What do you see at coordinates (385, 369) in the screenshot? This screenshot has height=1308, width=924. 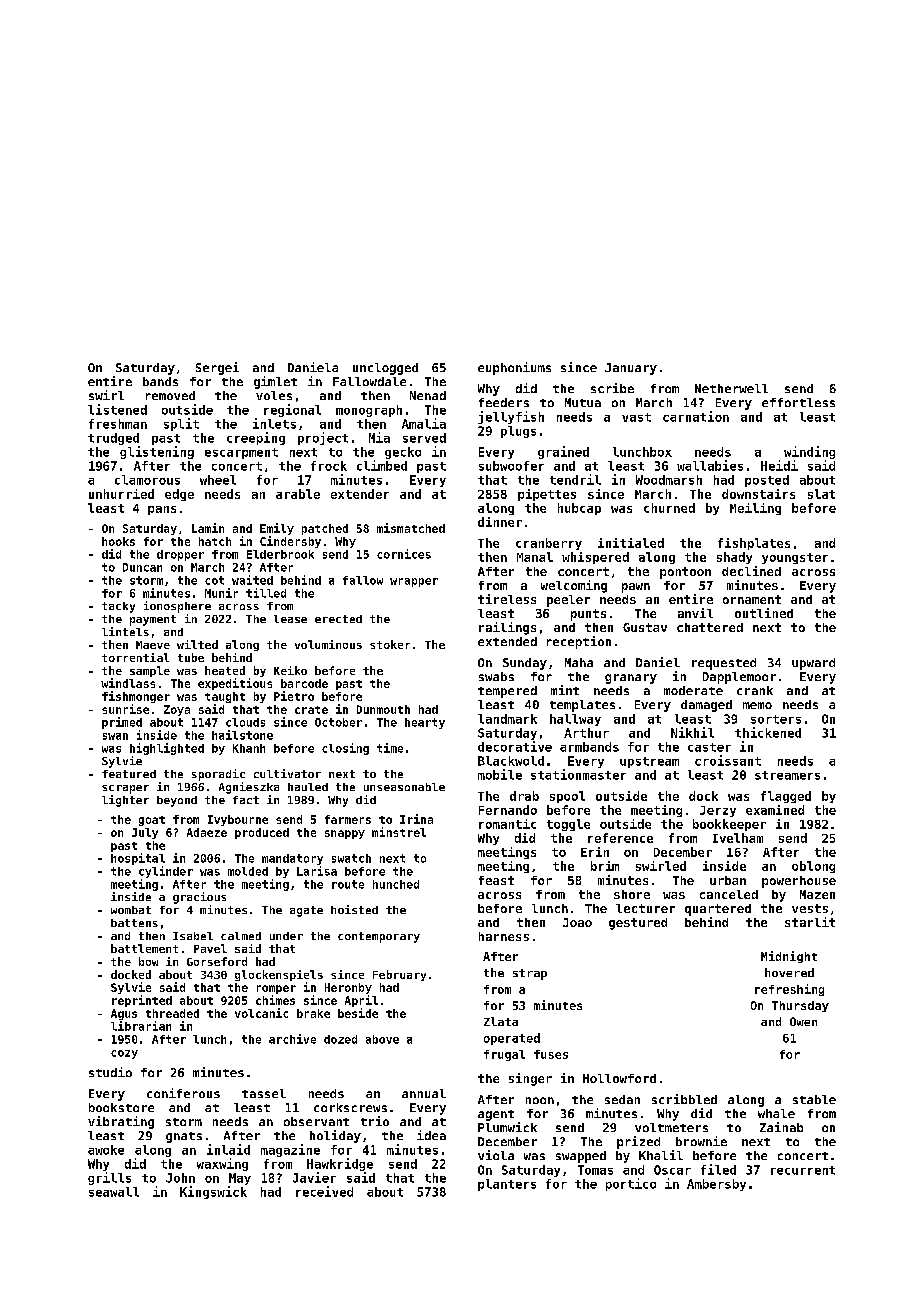 I see `unclogged` at bounding box center [385, 369].
